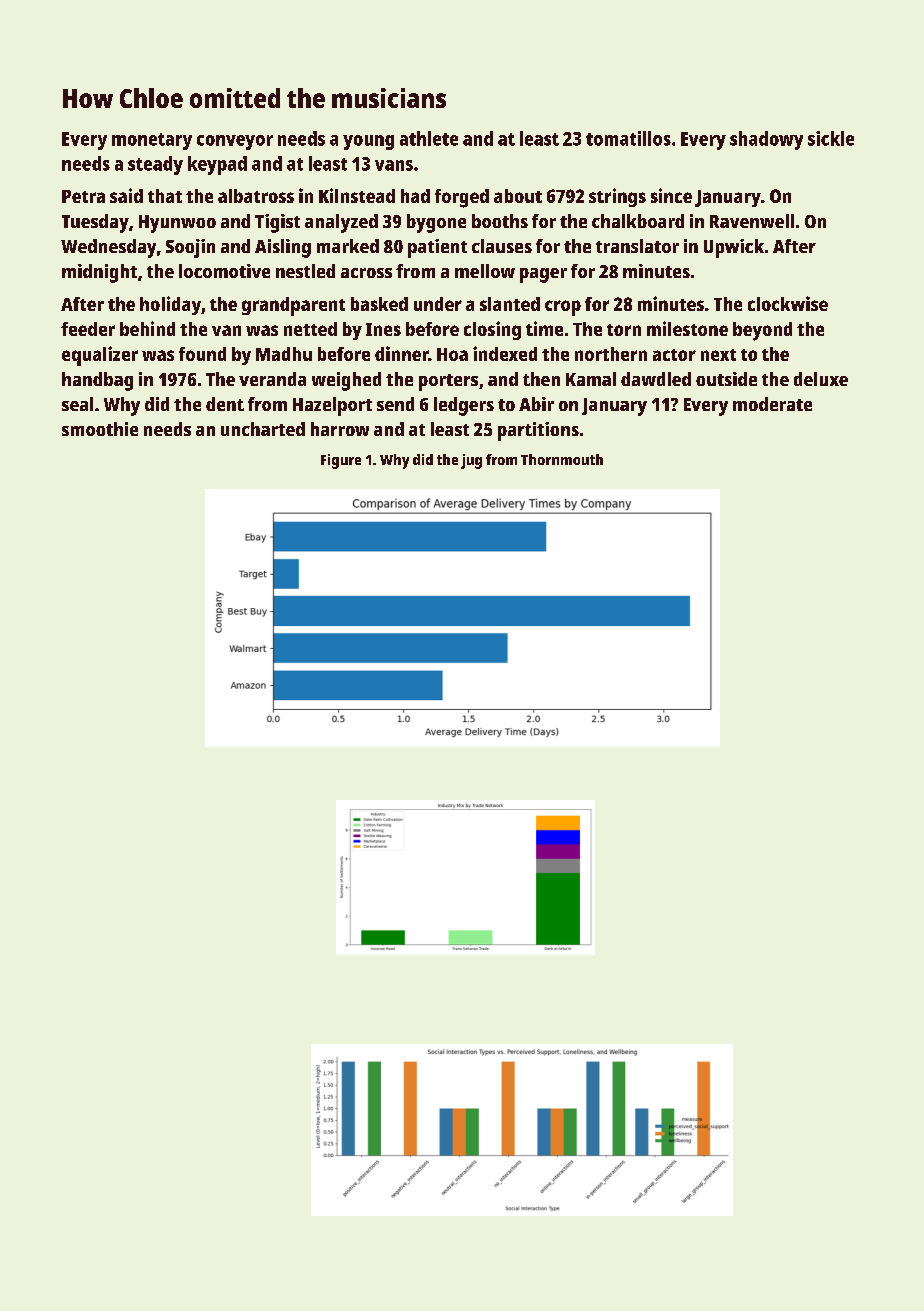 The height and width of the image is (1311, 924). Describe the element at coordinates (341, 461) in the image. I see `Figure` at that location.
